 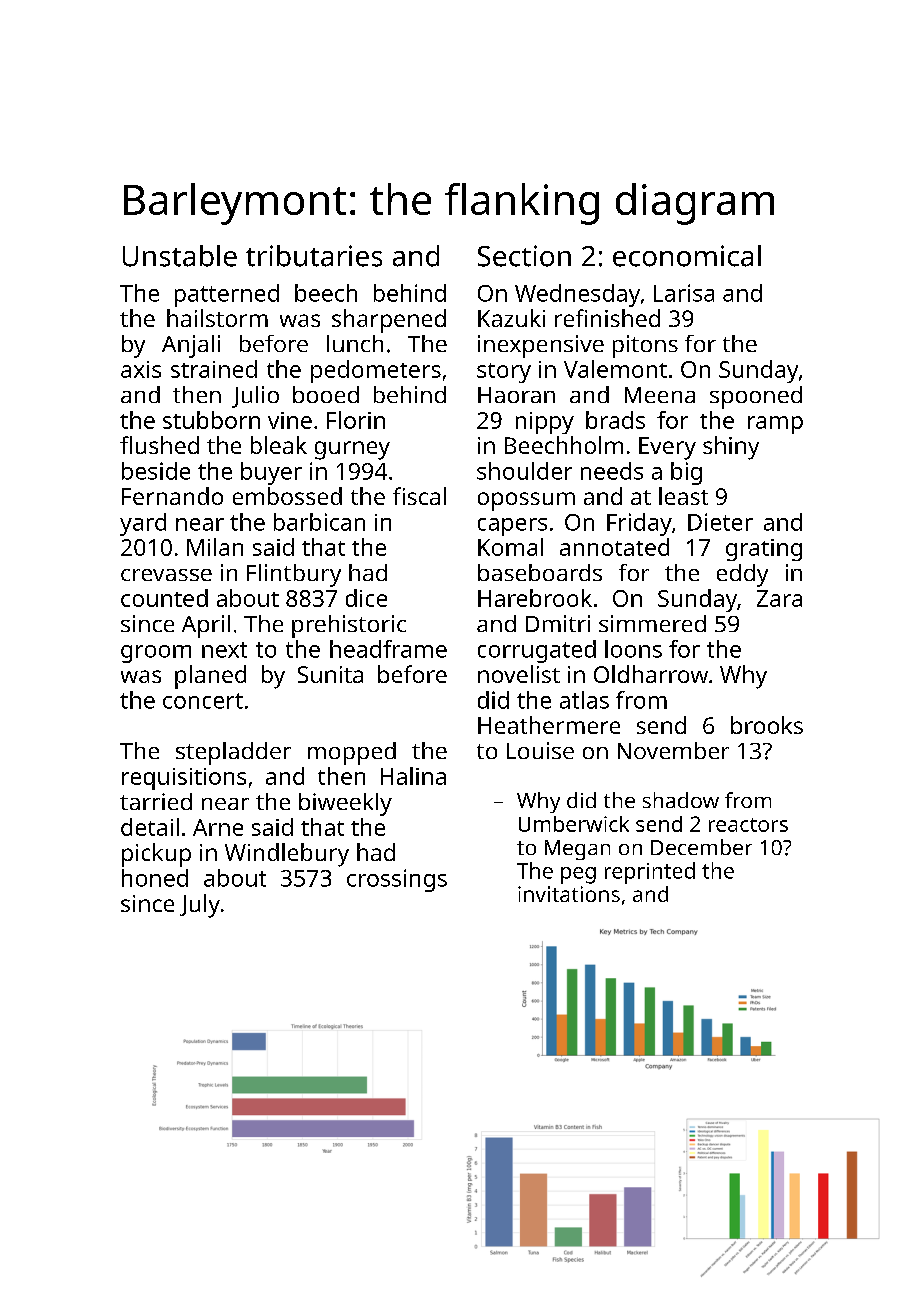 I want to click on Louise, so click(x=540, y=750).
